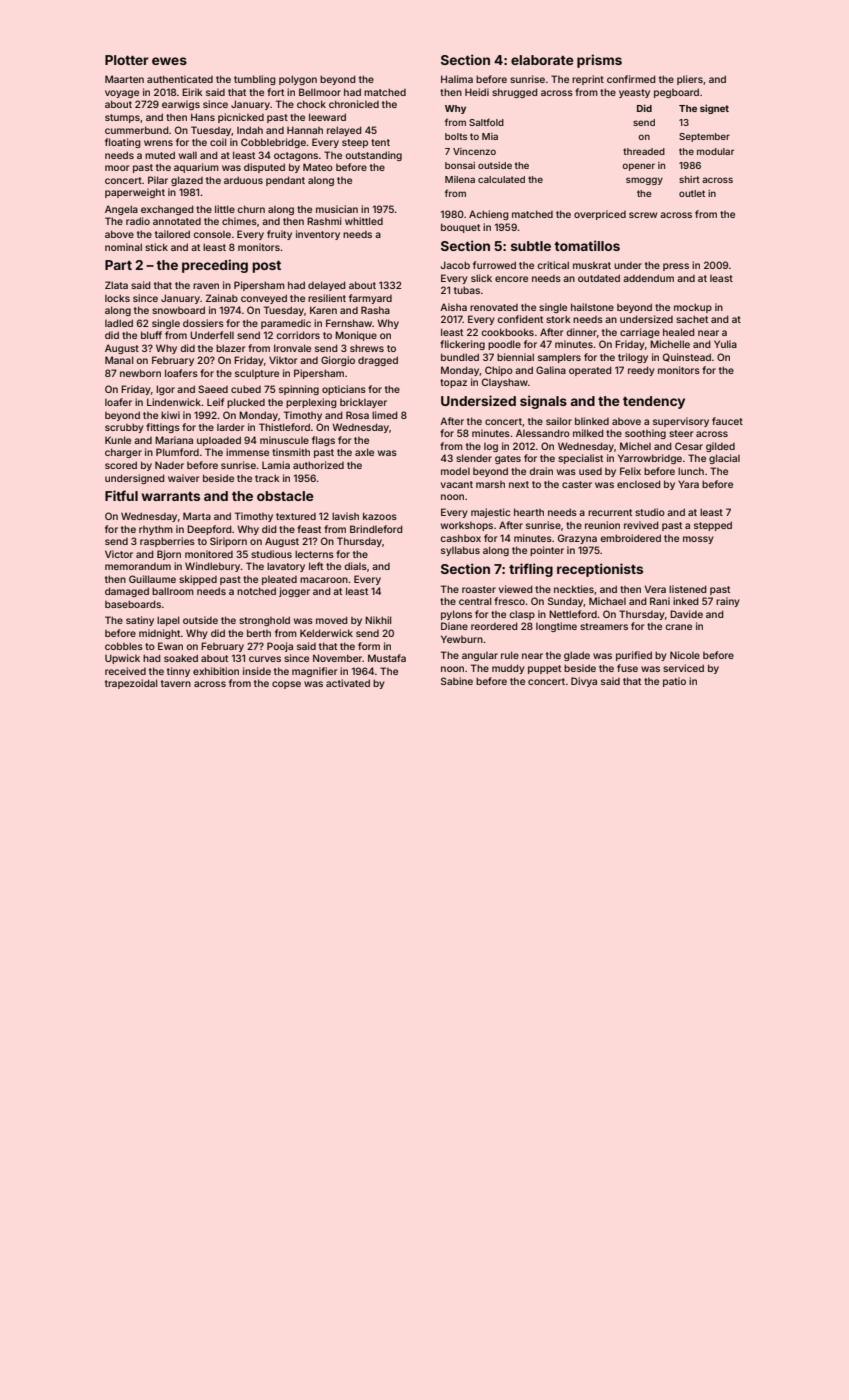  I want to click on axle, so click(364, 452).
